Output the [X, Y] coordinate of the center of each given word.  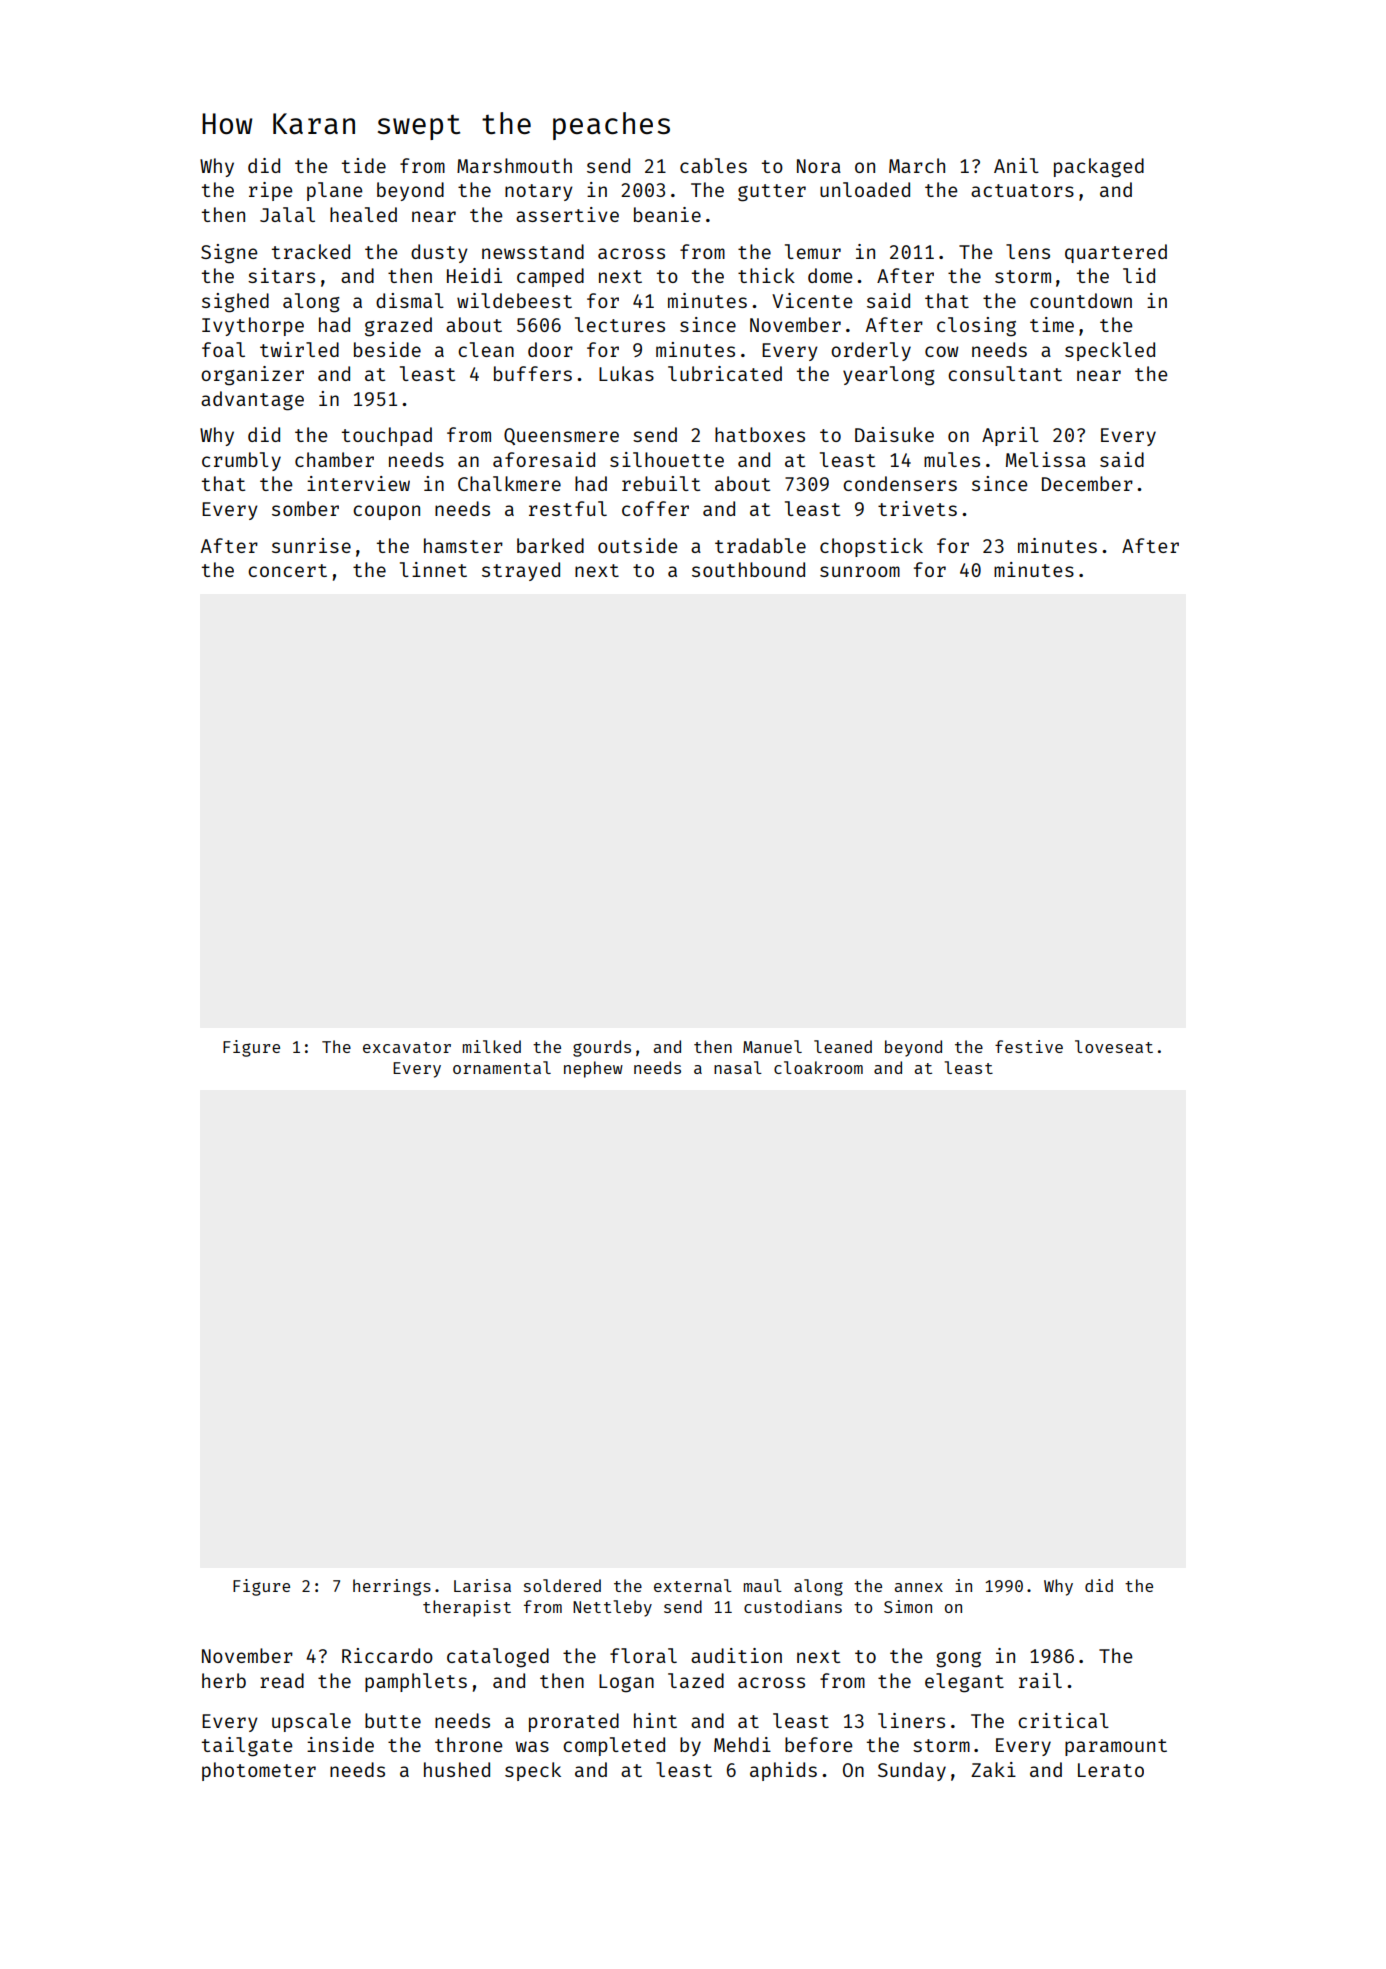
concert [287, 570]
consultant [1005, 373]
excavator [407, 1047]
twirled [299, 349]
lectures [620, 324]
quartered [1116, 253]
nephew [593, 1069]
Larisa [482, 1585]
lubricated [725, 373]
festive [1029, 1046]
